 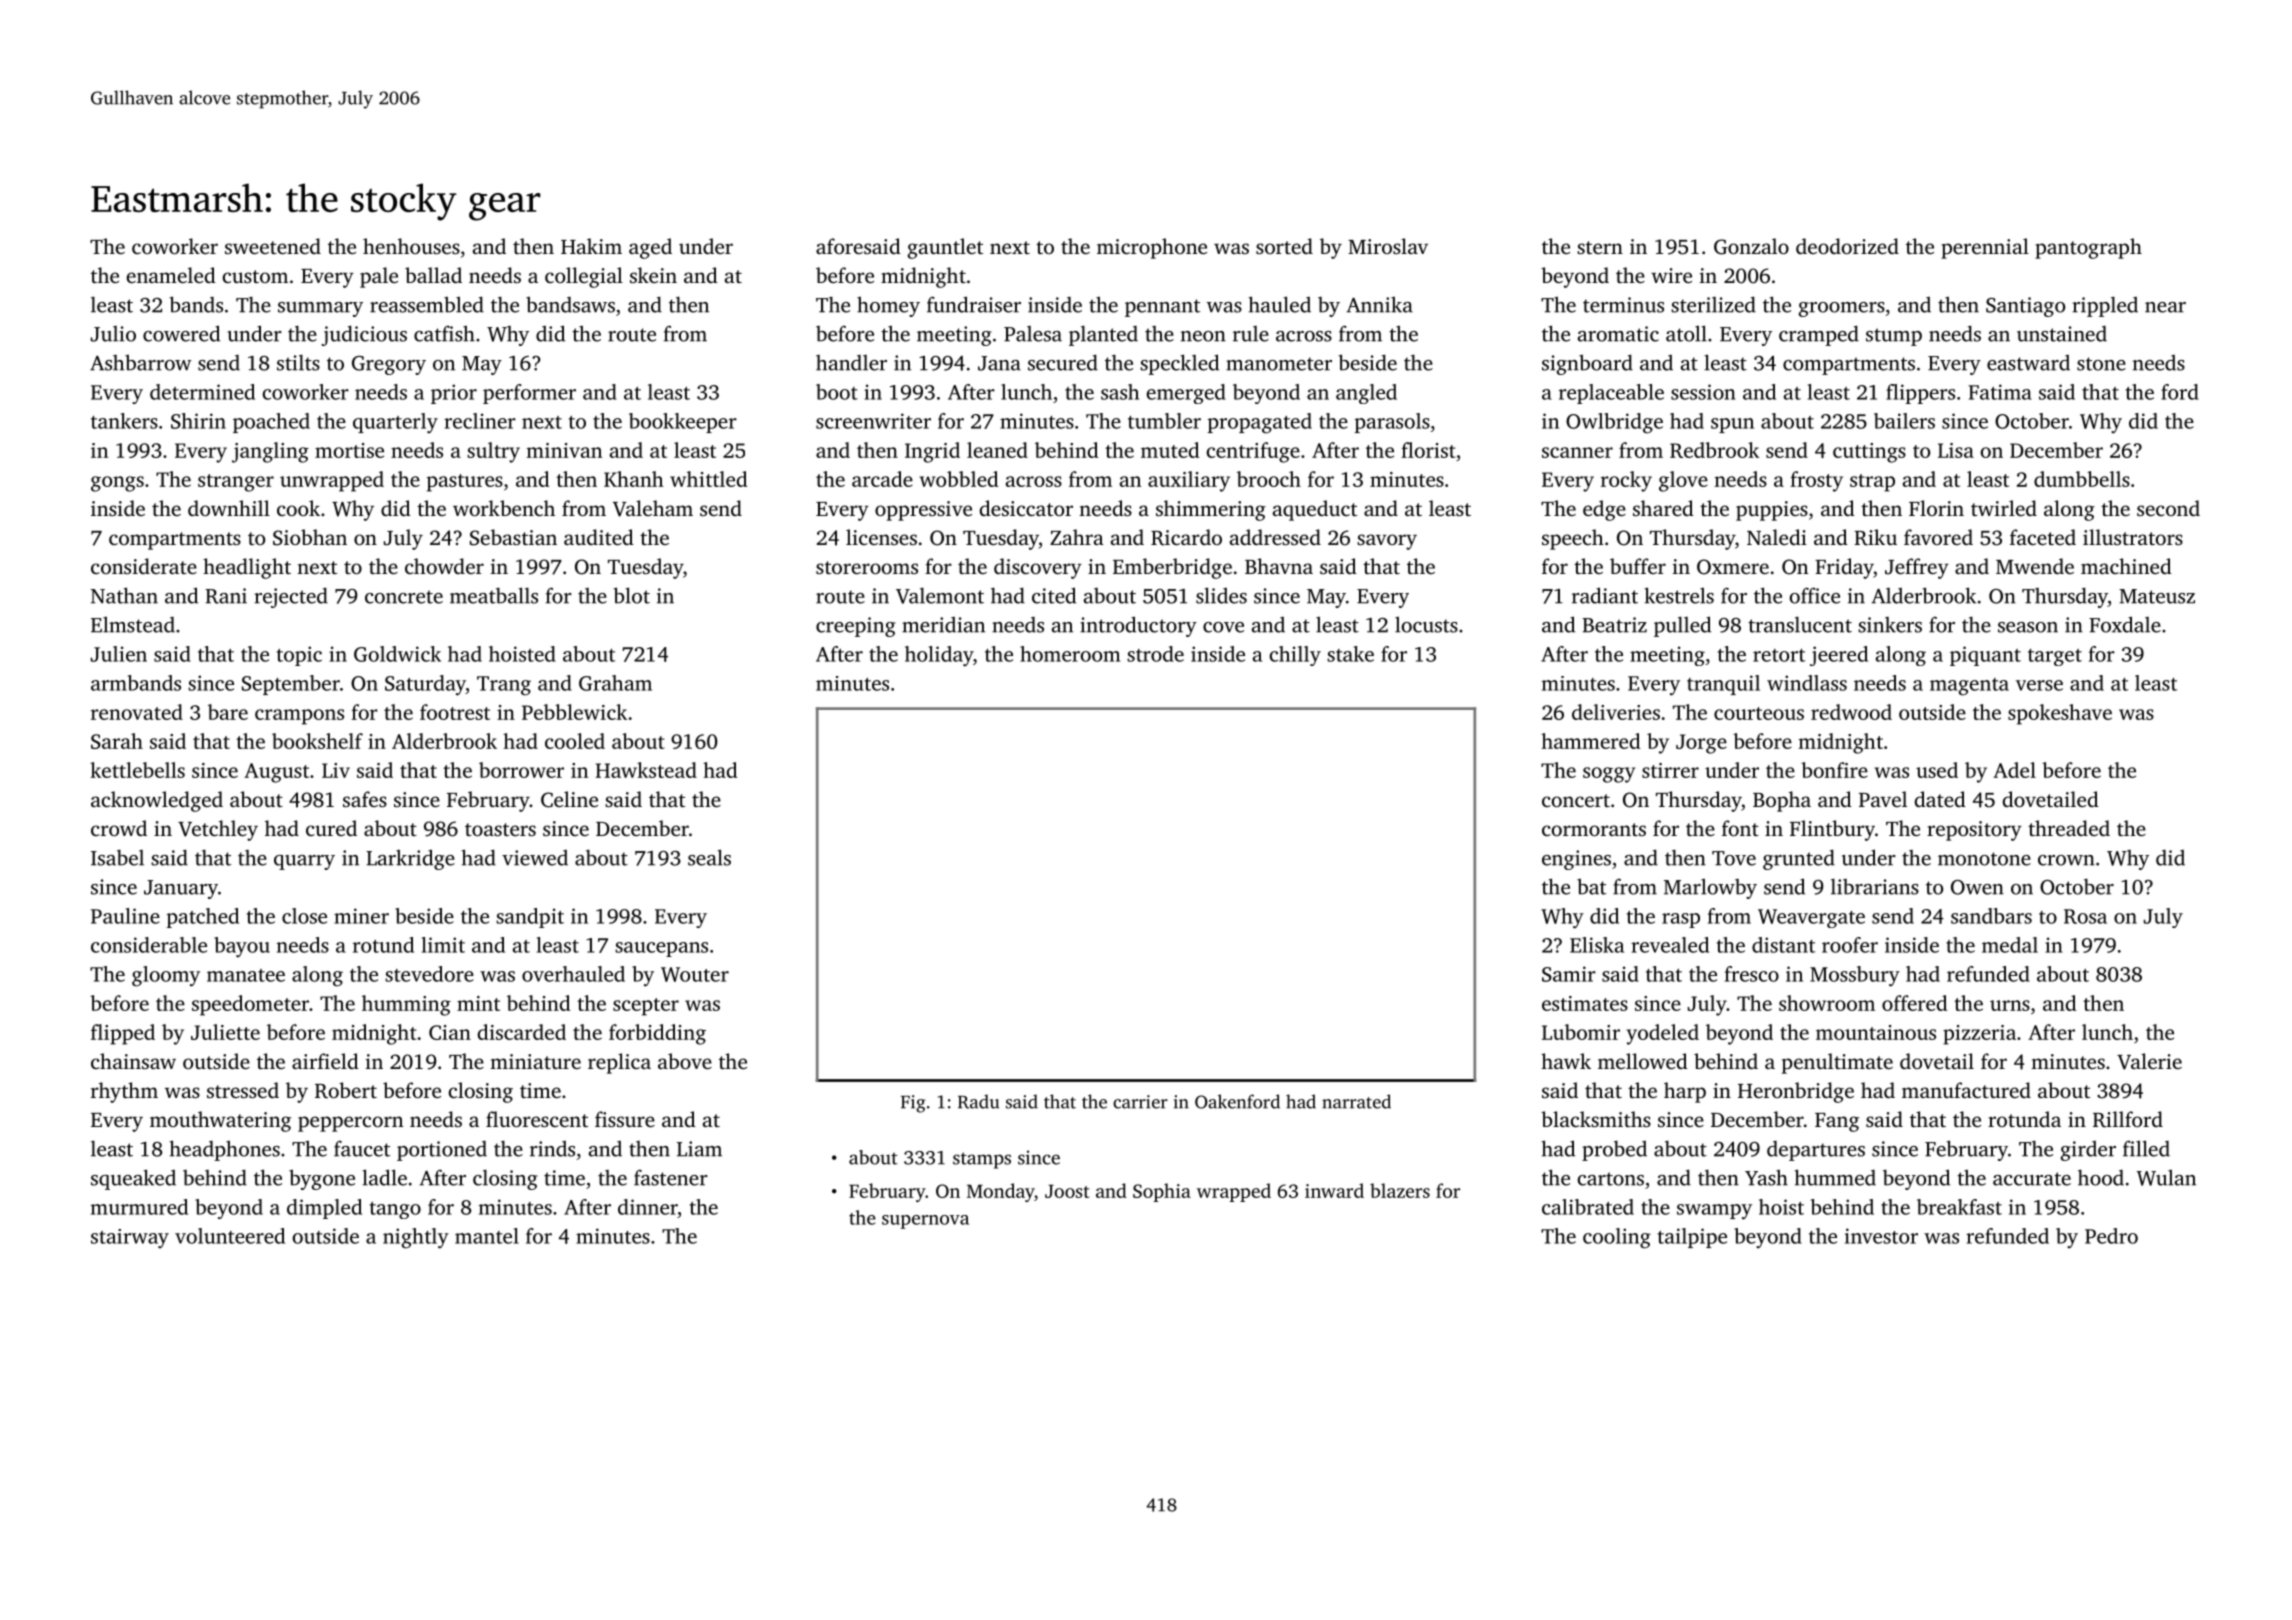 What do you see at coordinates (2069, 828) in the screenshot?
I see `threaded` at bounding box center [2069, 828].
